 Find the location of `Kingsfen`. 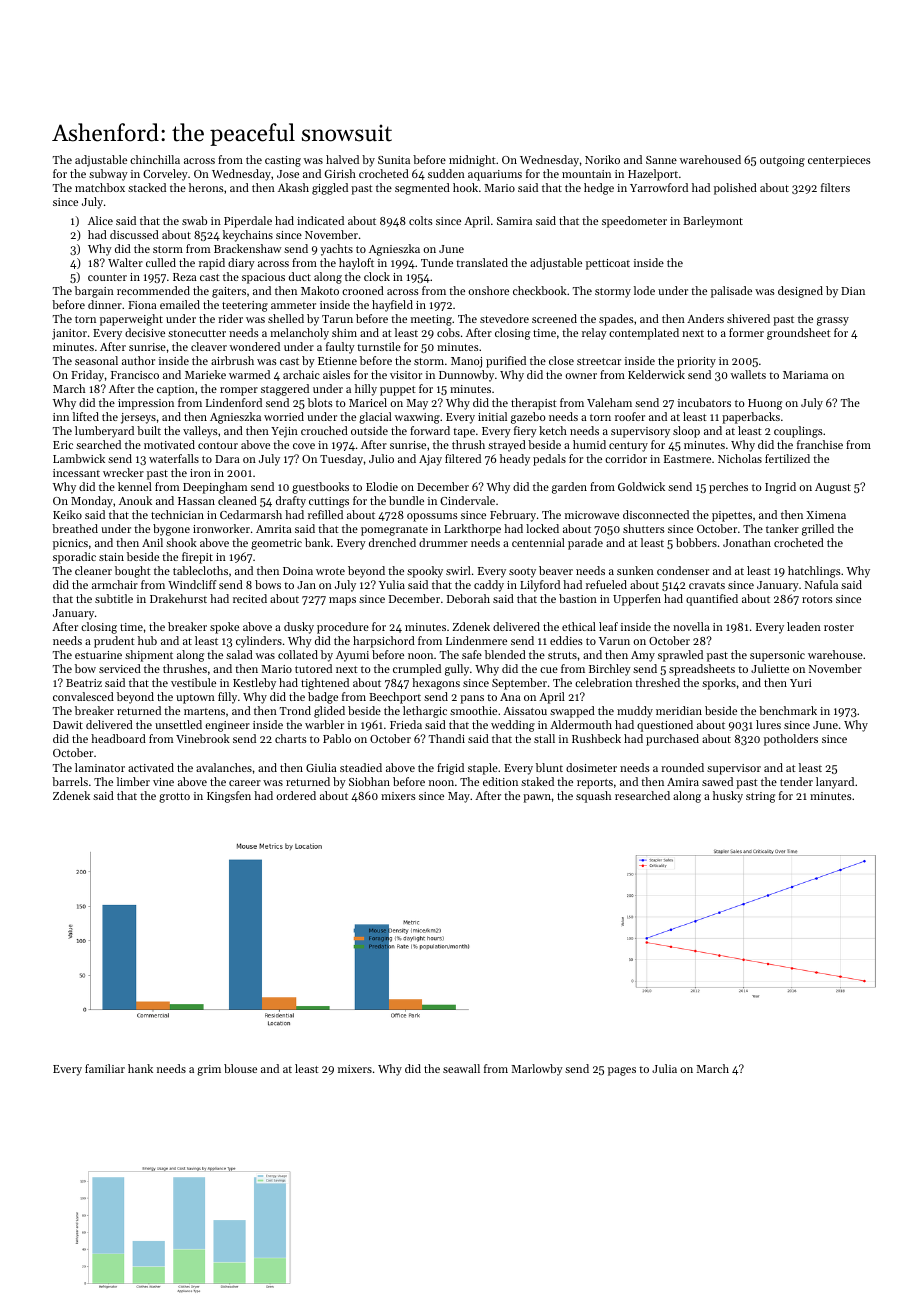

Kingsfen is located at coordinates (229, 797).
